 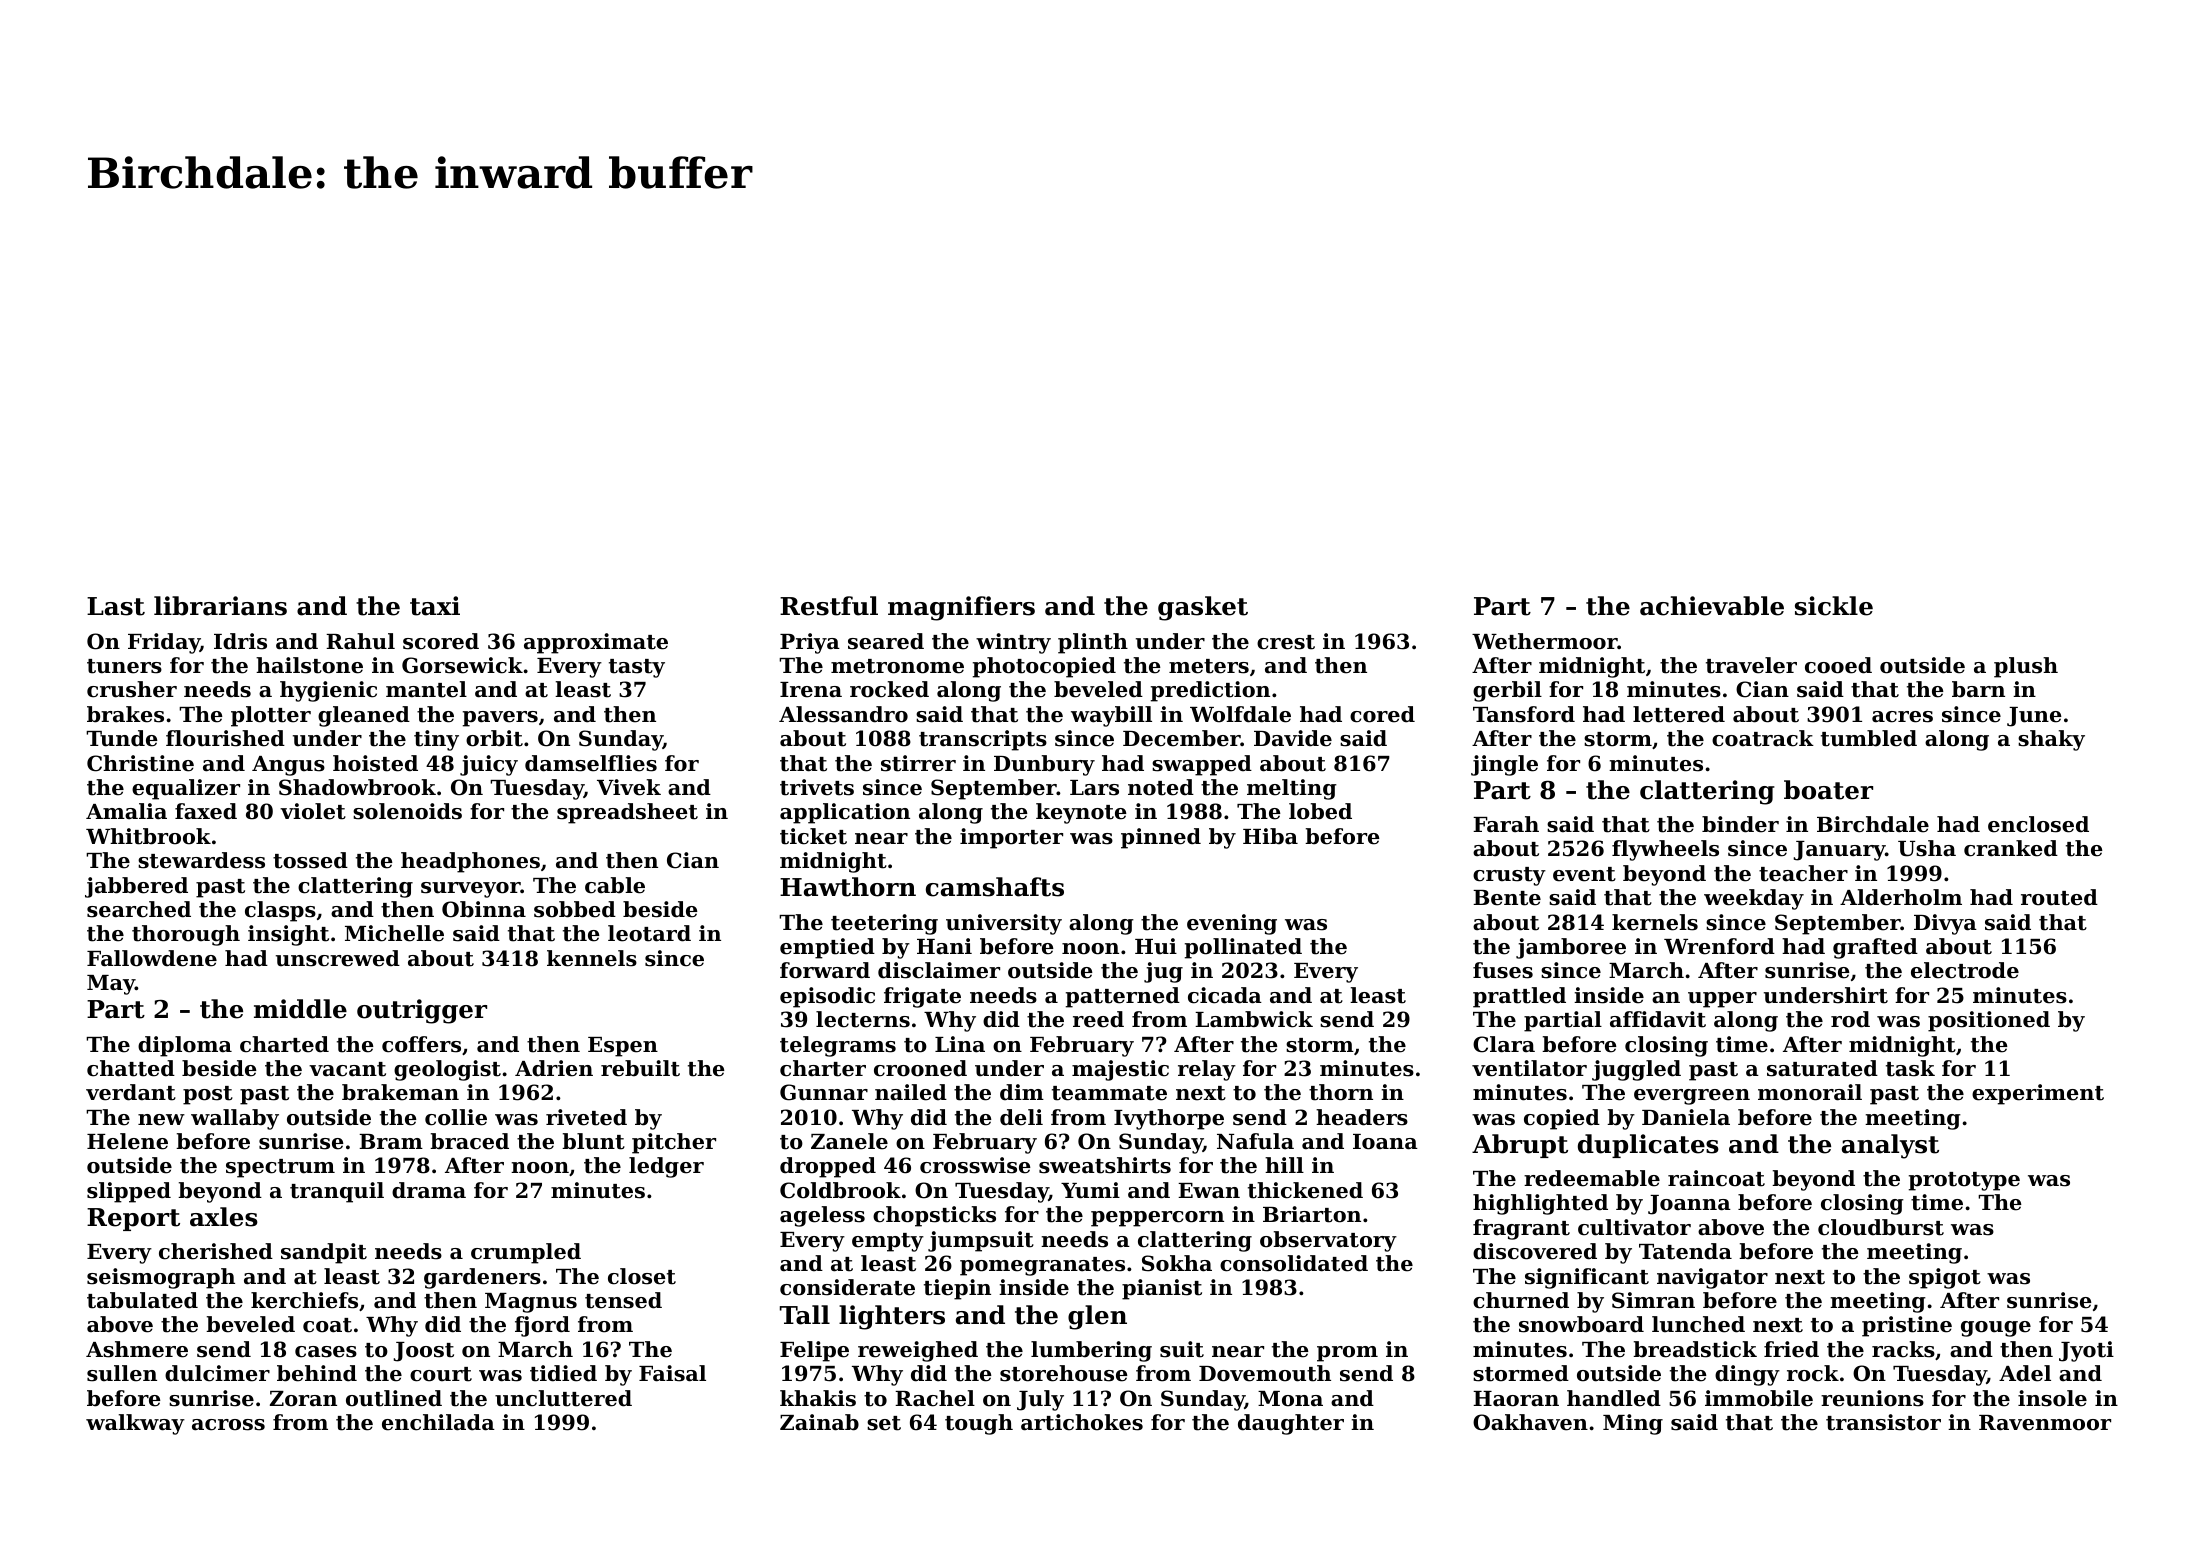 I want to click on sickle, so click(x=1834, y=606).
